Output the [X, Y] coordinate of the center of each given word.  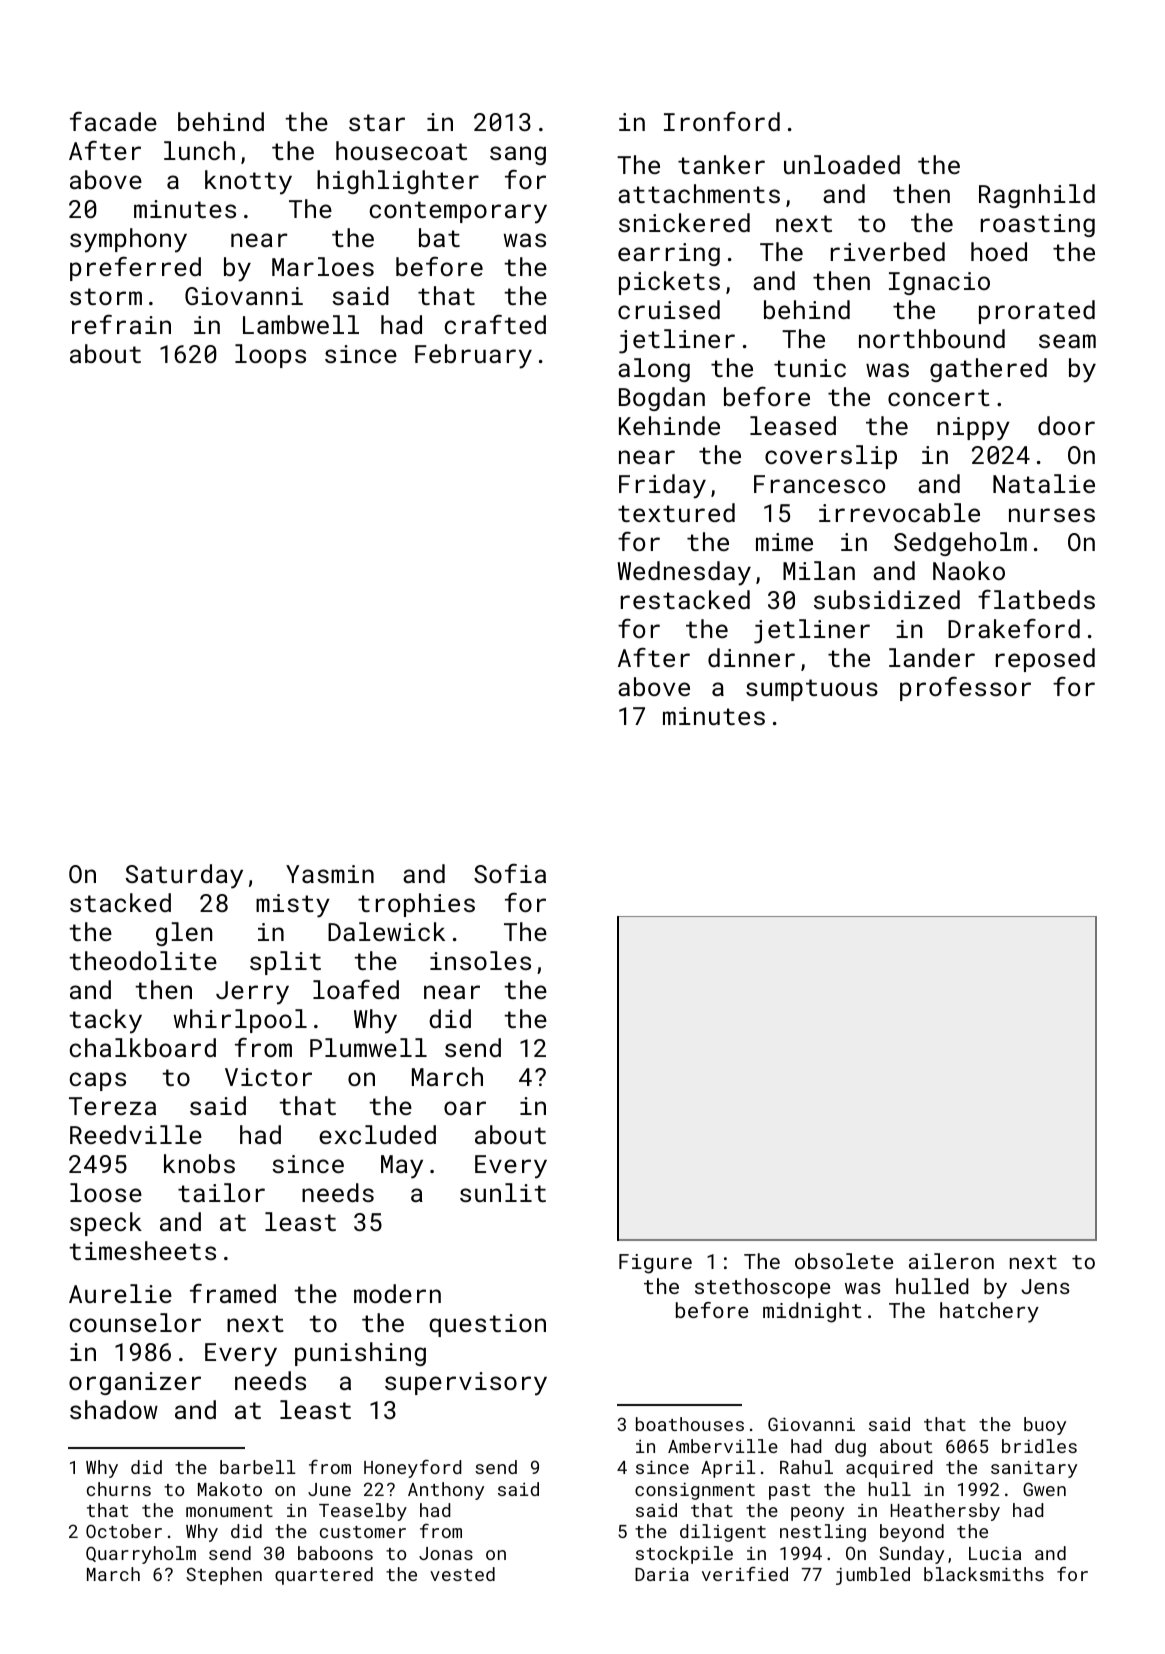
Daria [662, 1574]
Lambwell [301, 324]
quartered [324, 1576]
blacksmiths [984, 1574]
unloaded [842, 164]
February [473, 356]
